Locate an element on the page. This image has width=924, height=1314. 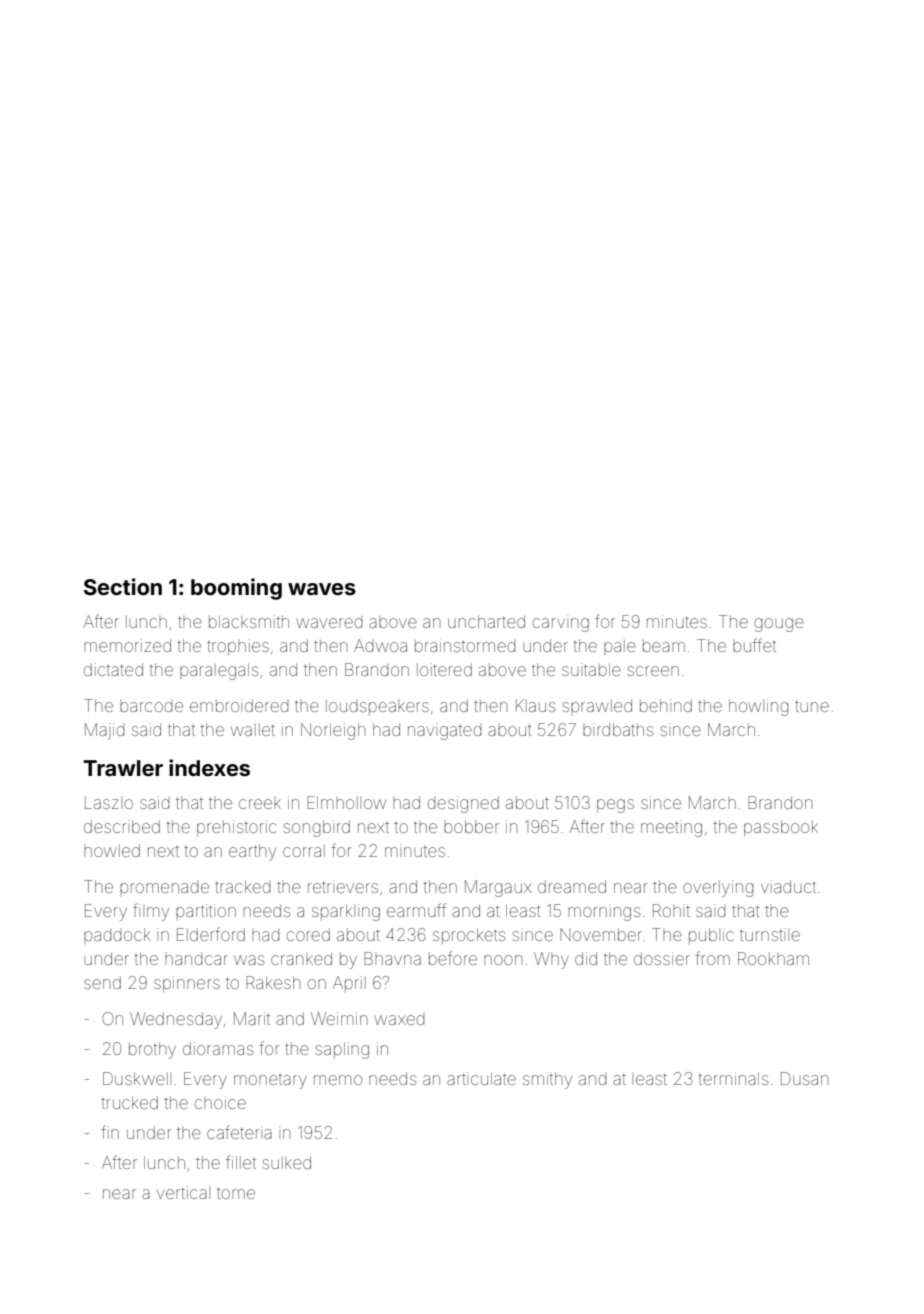
corral is located at coordinates (304, 850).
